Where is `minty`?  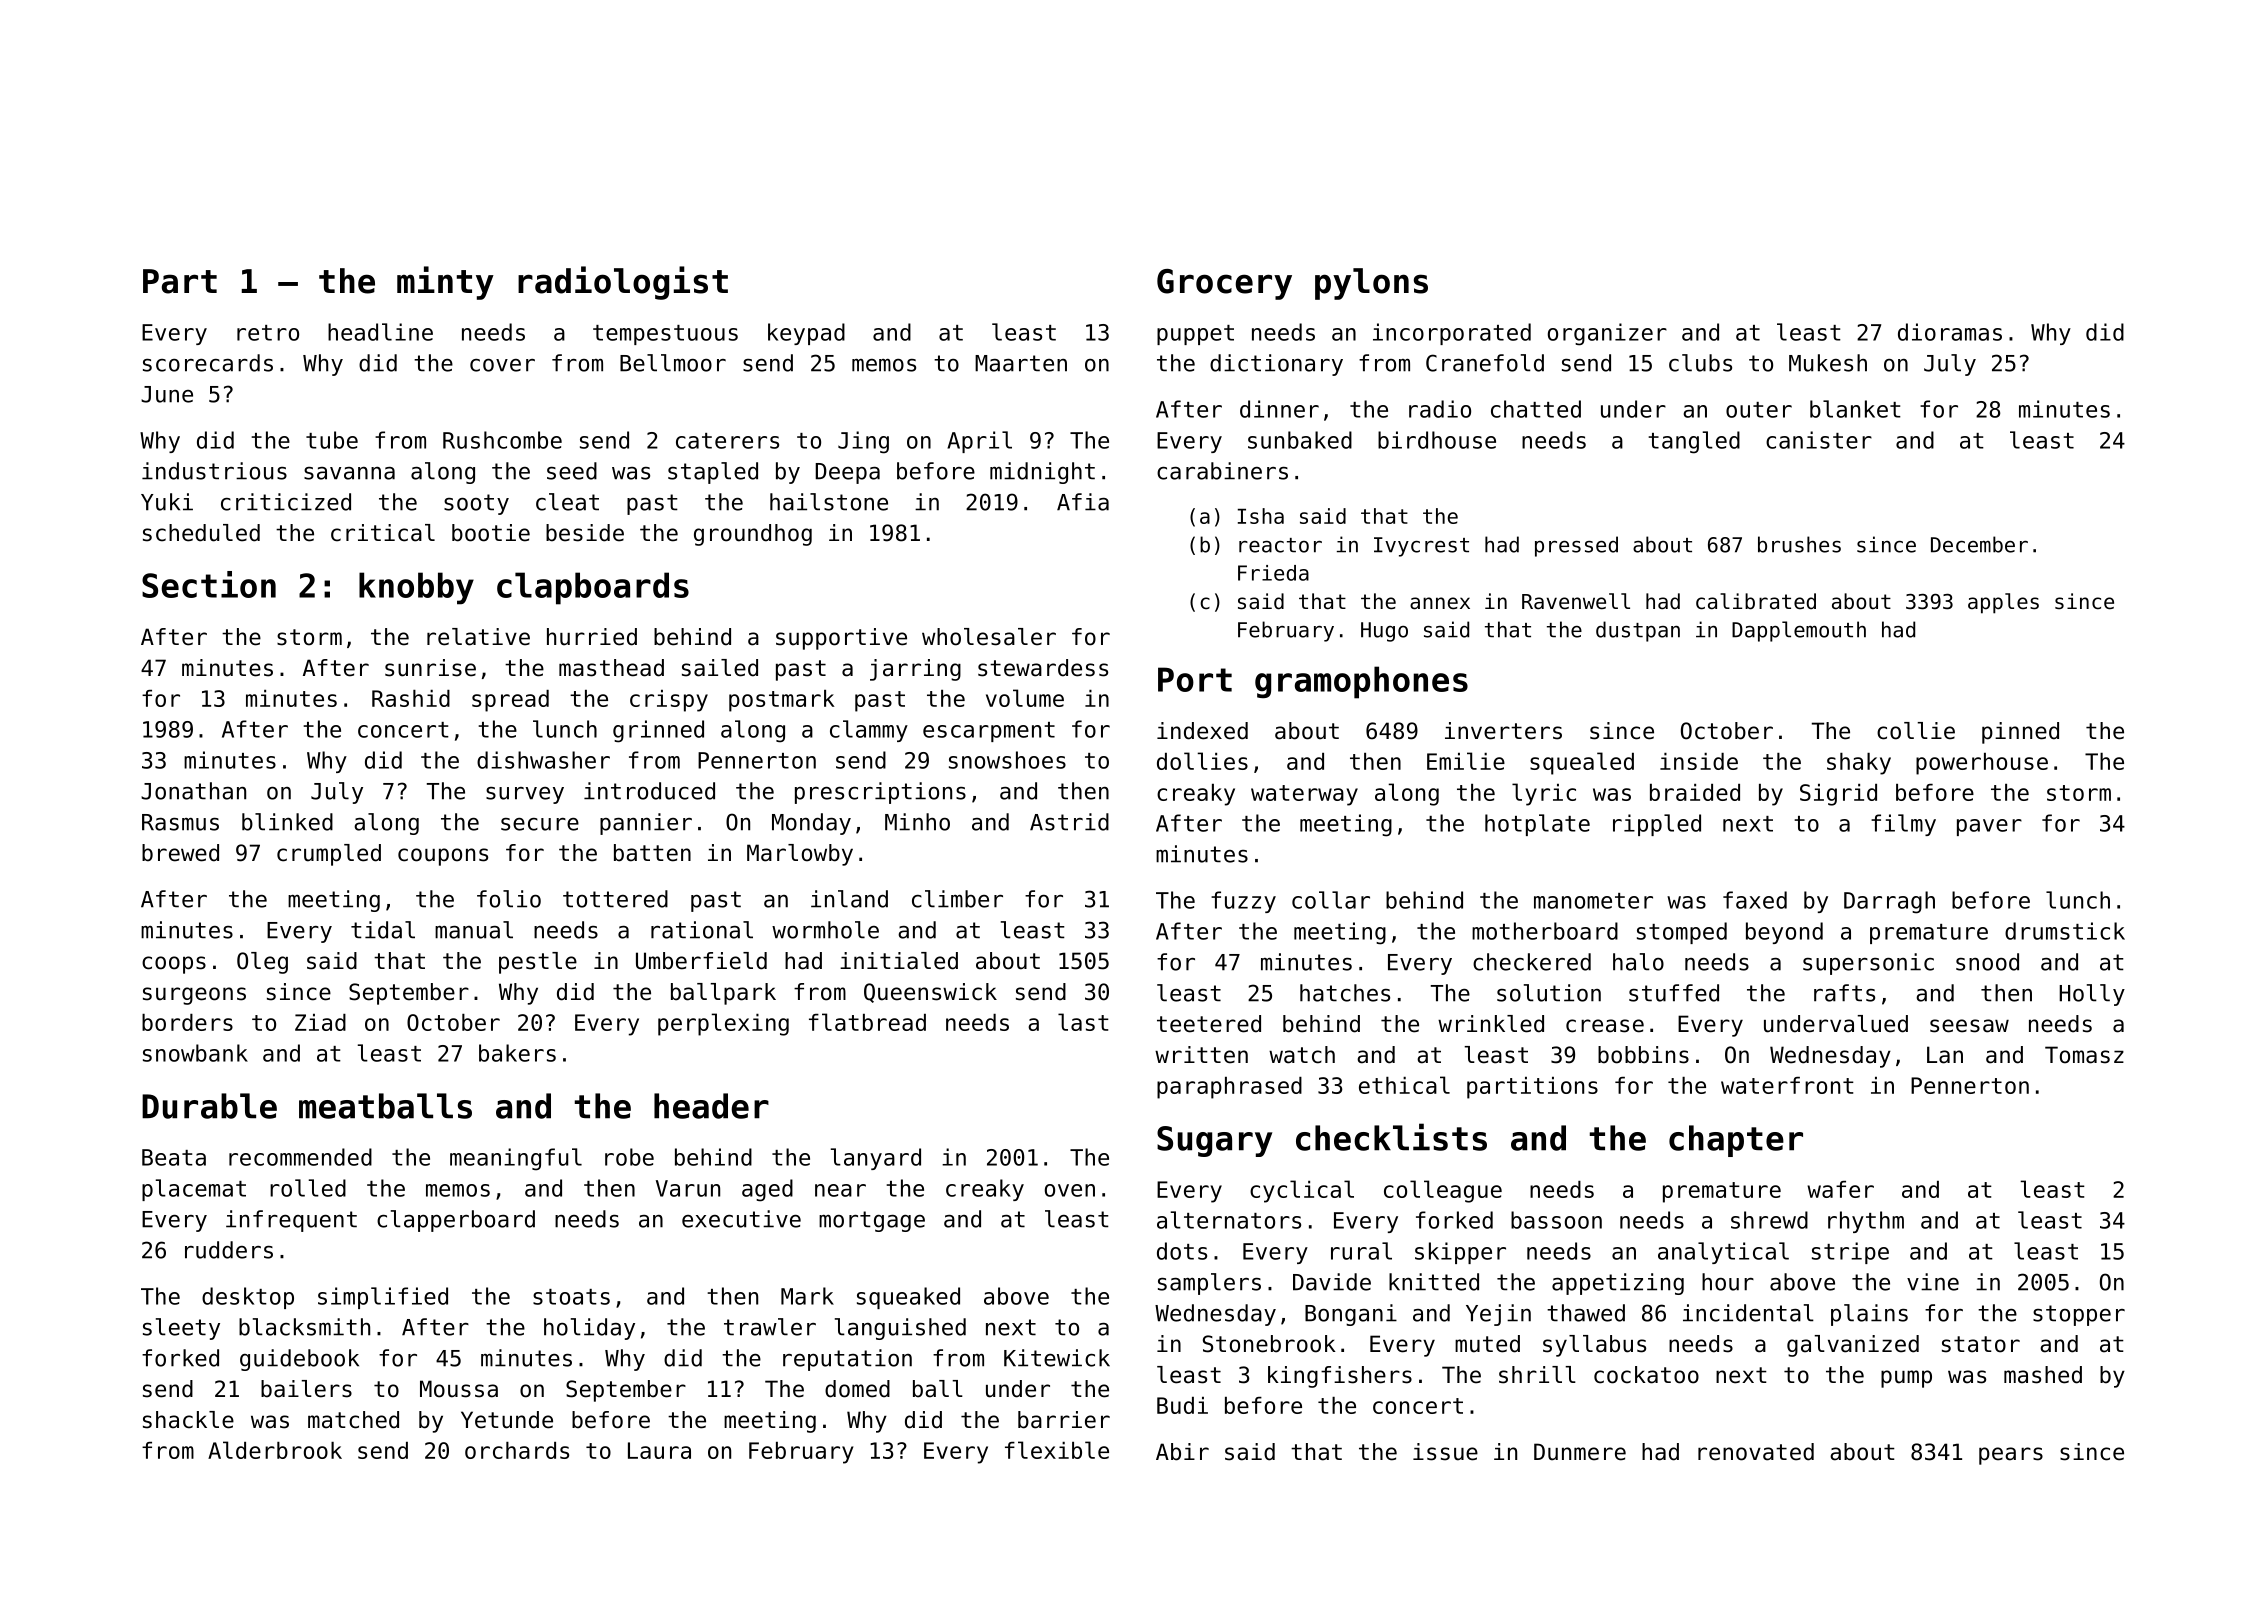
minty is located at coordinates (445, 283).
